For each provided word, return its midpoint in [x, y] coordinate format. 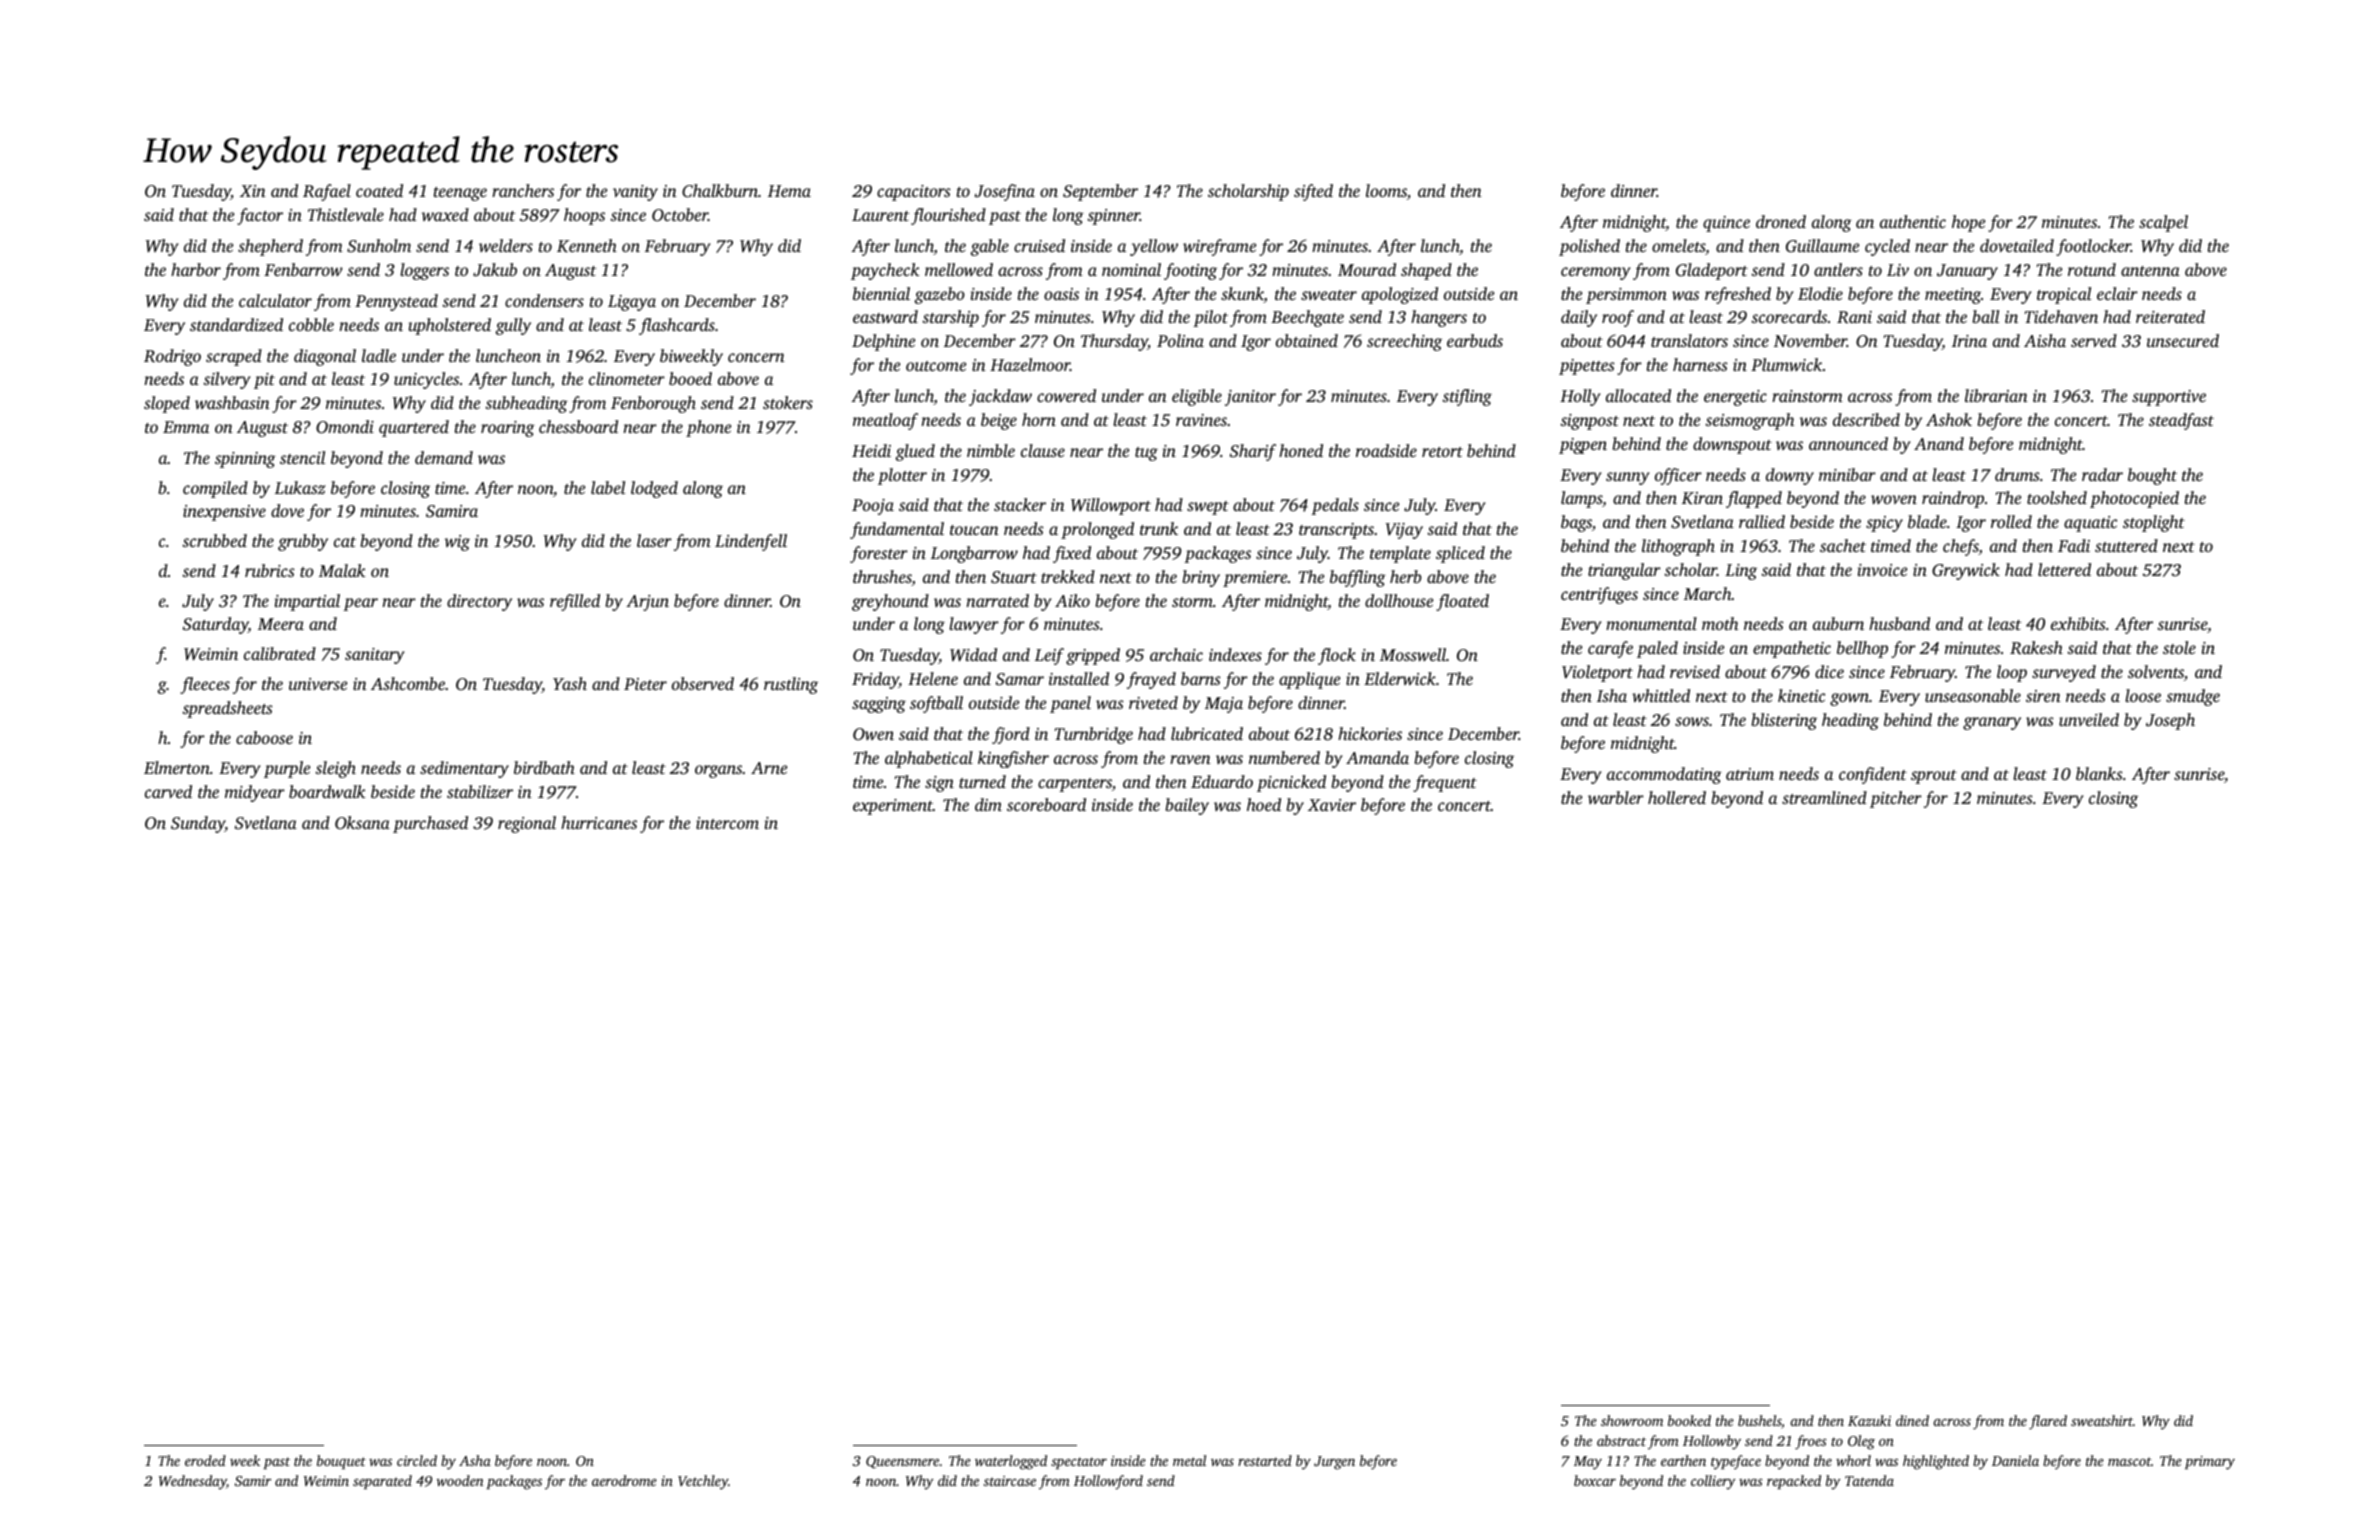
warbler [1616, 797]
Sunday [198, 824]
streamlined [1824, 797]
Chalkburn [720, 191]
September [1100, 192]
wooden [460, 1480]
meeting [1953, 296]
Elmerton [177, 767]
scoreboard [1046, 804]
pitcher [1896, 799]
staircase [1010, 1481]
